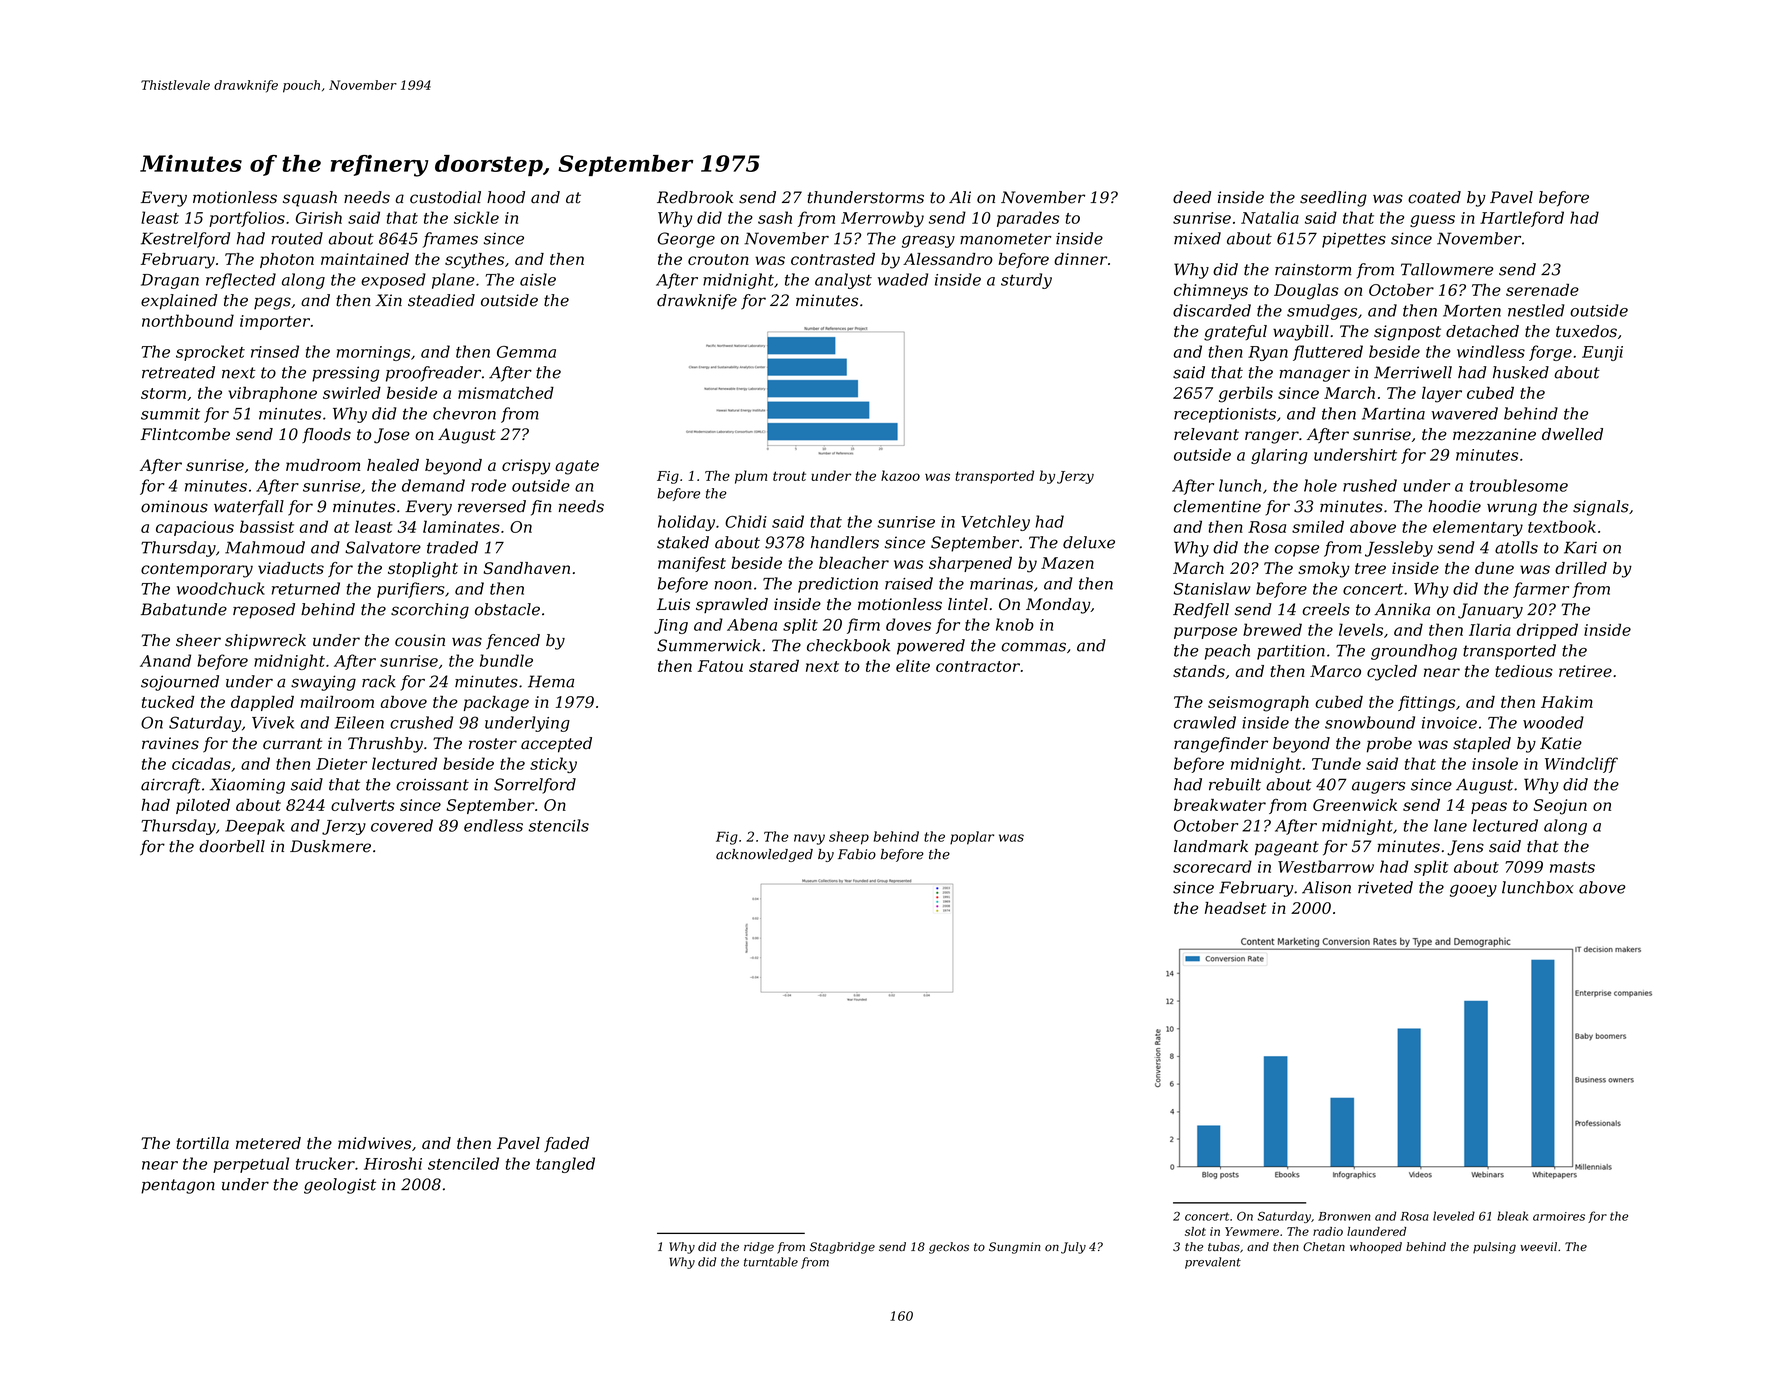  What do you see at coordinates (1291, 652) in the screenshot?
I see `partition` at bounding box center [1291, 652].
